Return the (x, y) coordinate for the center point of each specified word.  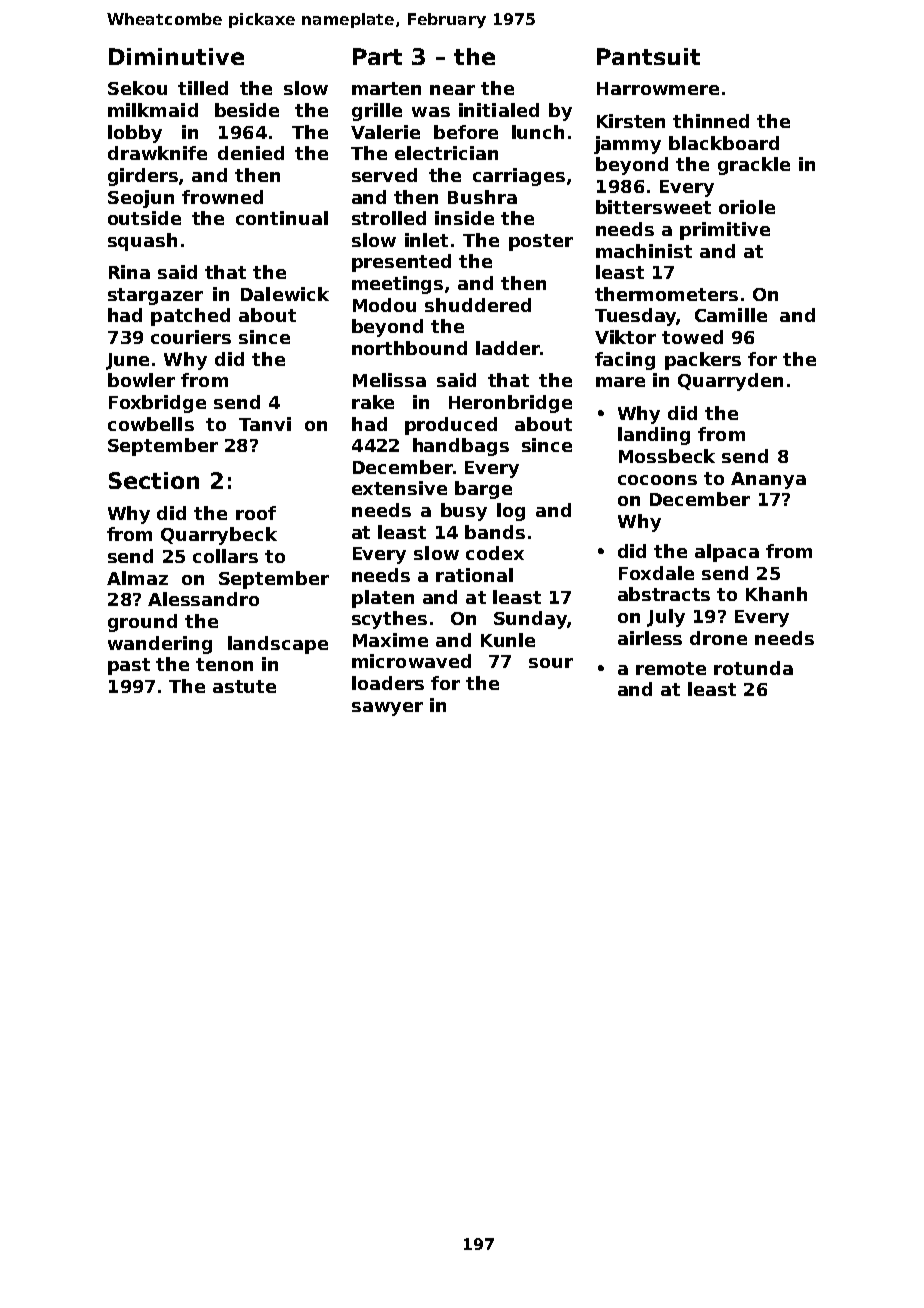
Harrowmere (658, 88)
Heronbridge (510, 404)
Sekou (137, 88)
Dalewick (285, 294)
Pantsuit (648, 56)
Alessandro (203, 599)
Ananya (768, 480)
